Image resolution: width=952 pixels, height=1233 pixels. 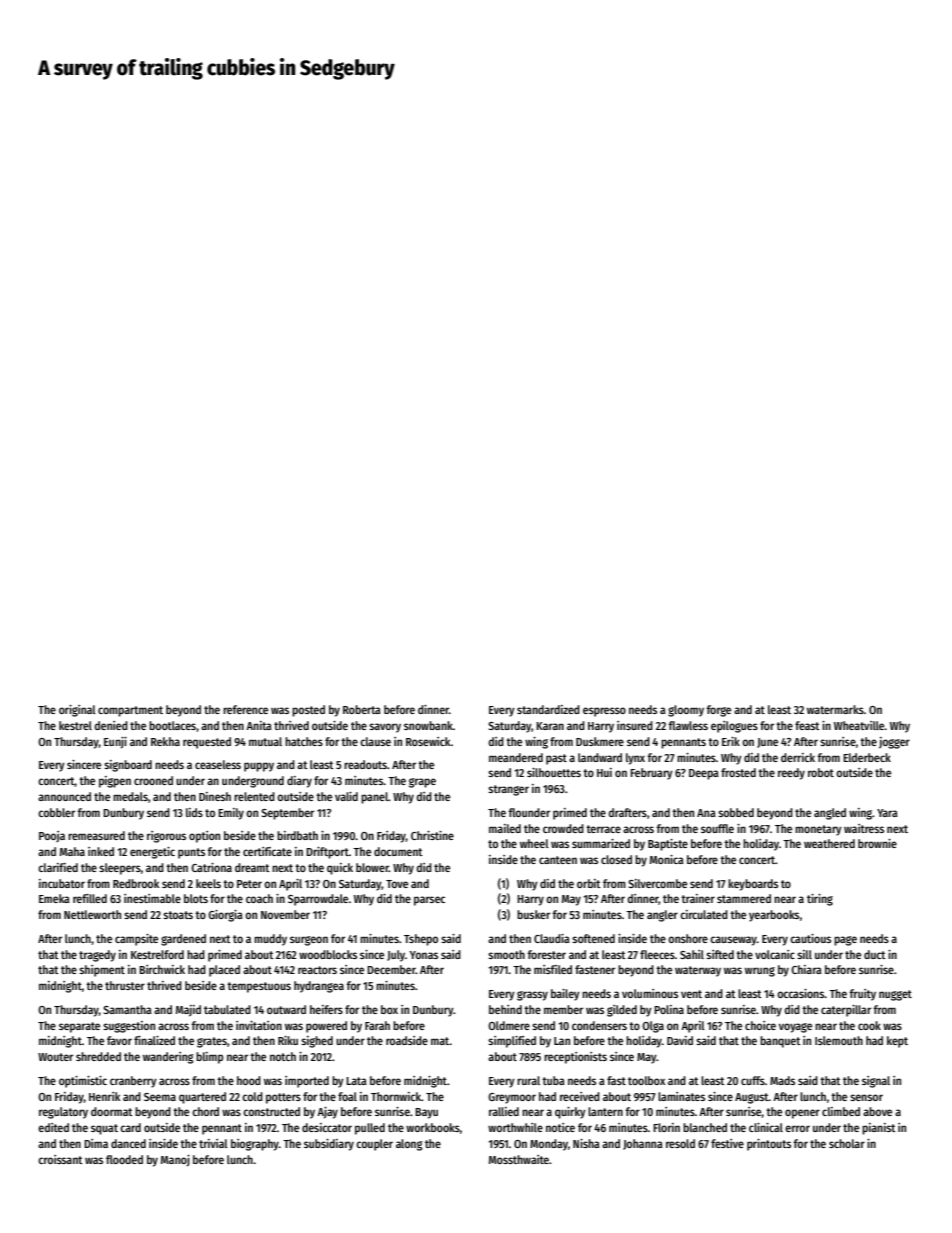 What do you see at coordinates (92, 914) in the page?
I see `Nettleworth` at bounding box center [92, 914].
